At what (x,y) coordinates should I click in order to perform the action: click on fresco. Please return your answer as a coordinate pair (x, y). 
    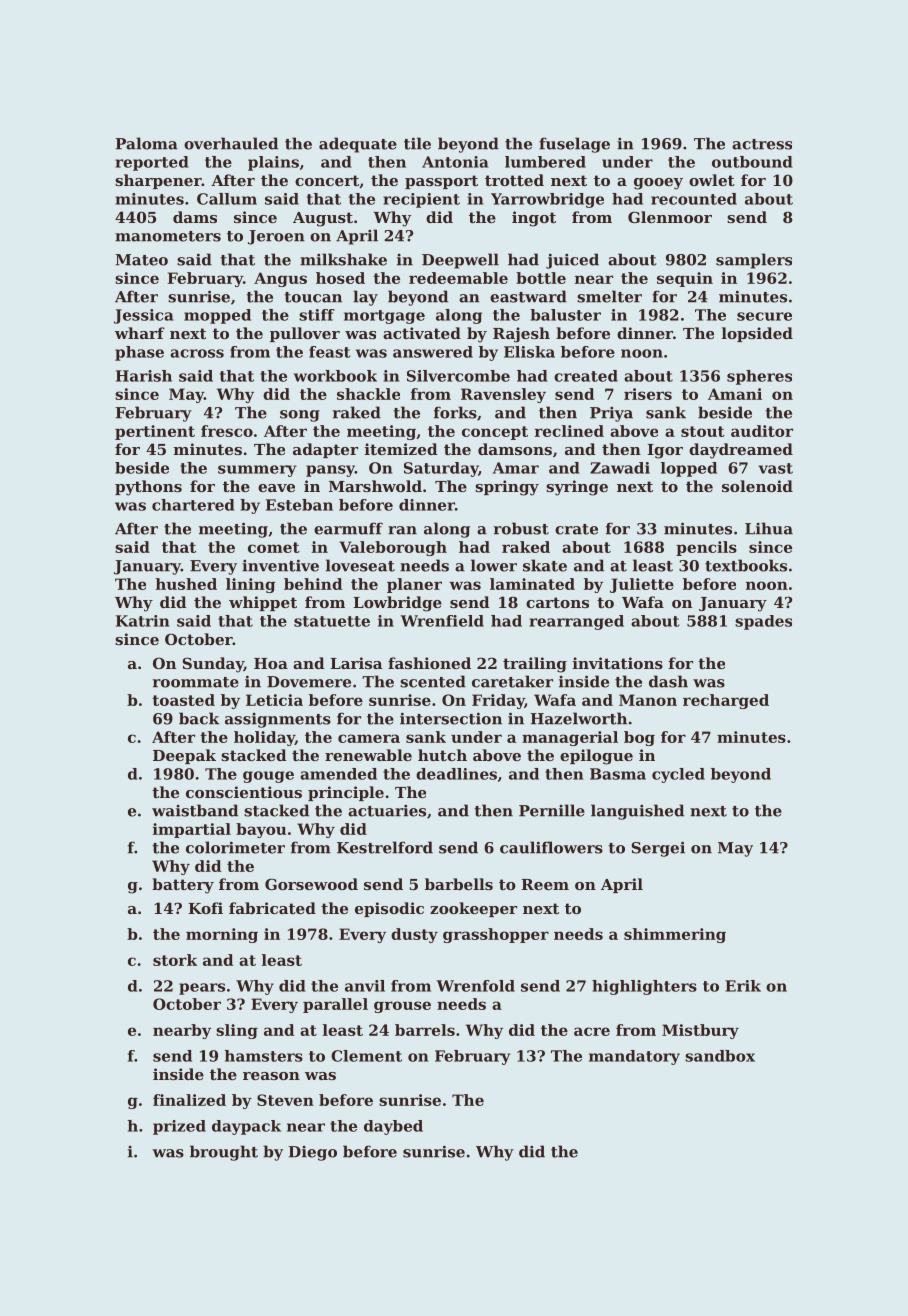
    Looking at the image, I should click on (227, 431).
